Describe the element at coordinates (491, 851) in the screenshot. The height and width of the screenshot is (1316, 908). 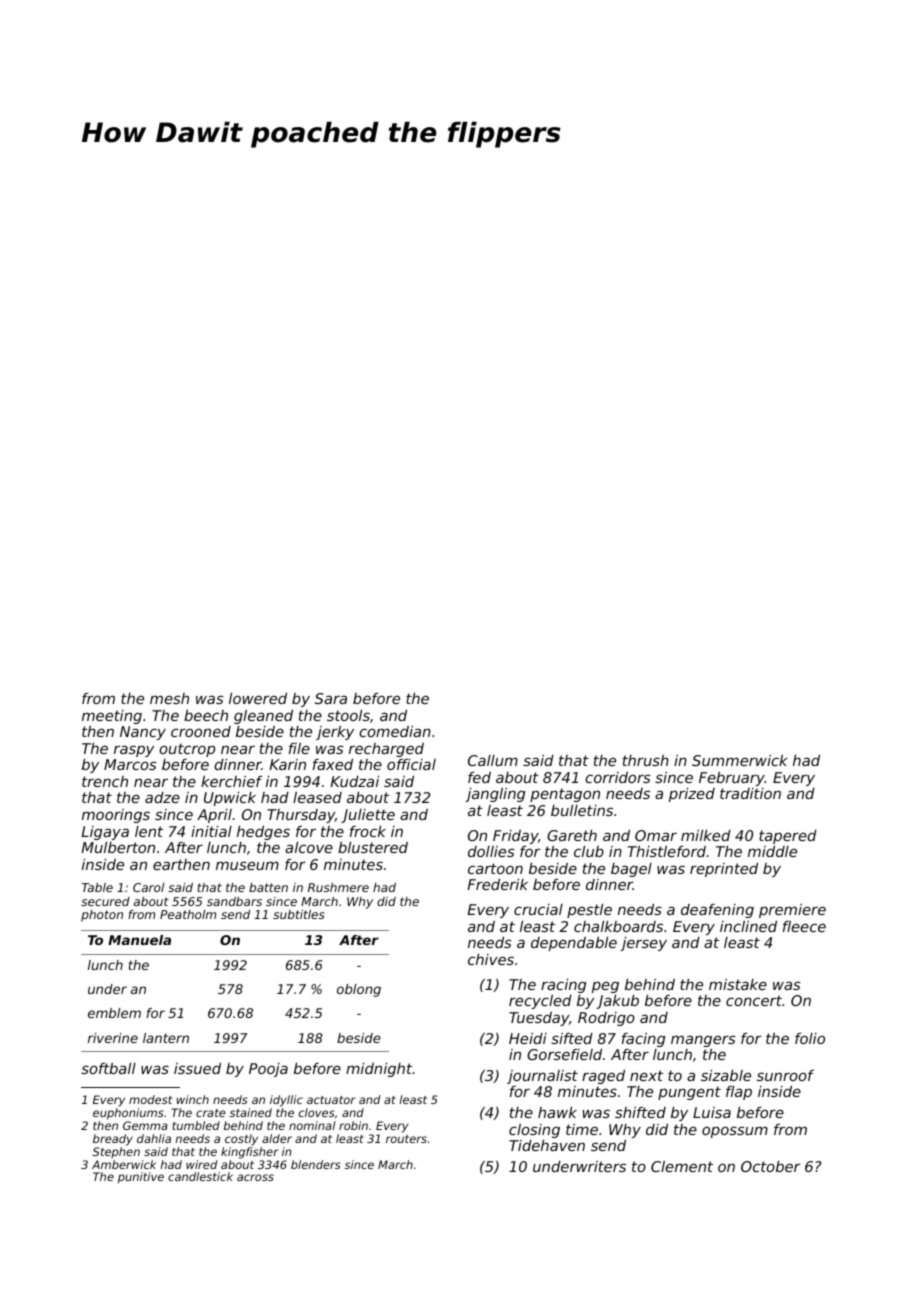
I see `dollies` at that location.
